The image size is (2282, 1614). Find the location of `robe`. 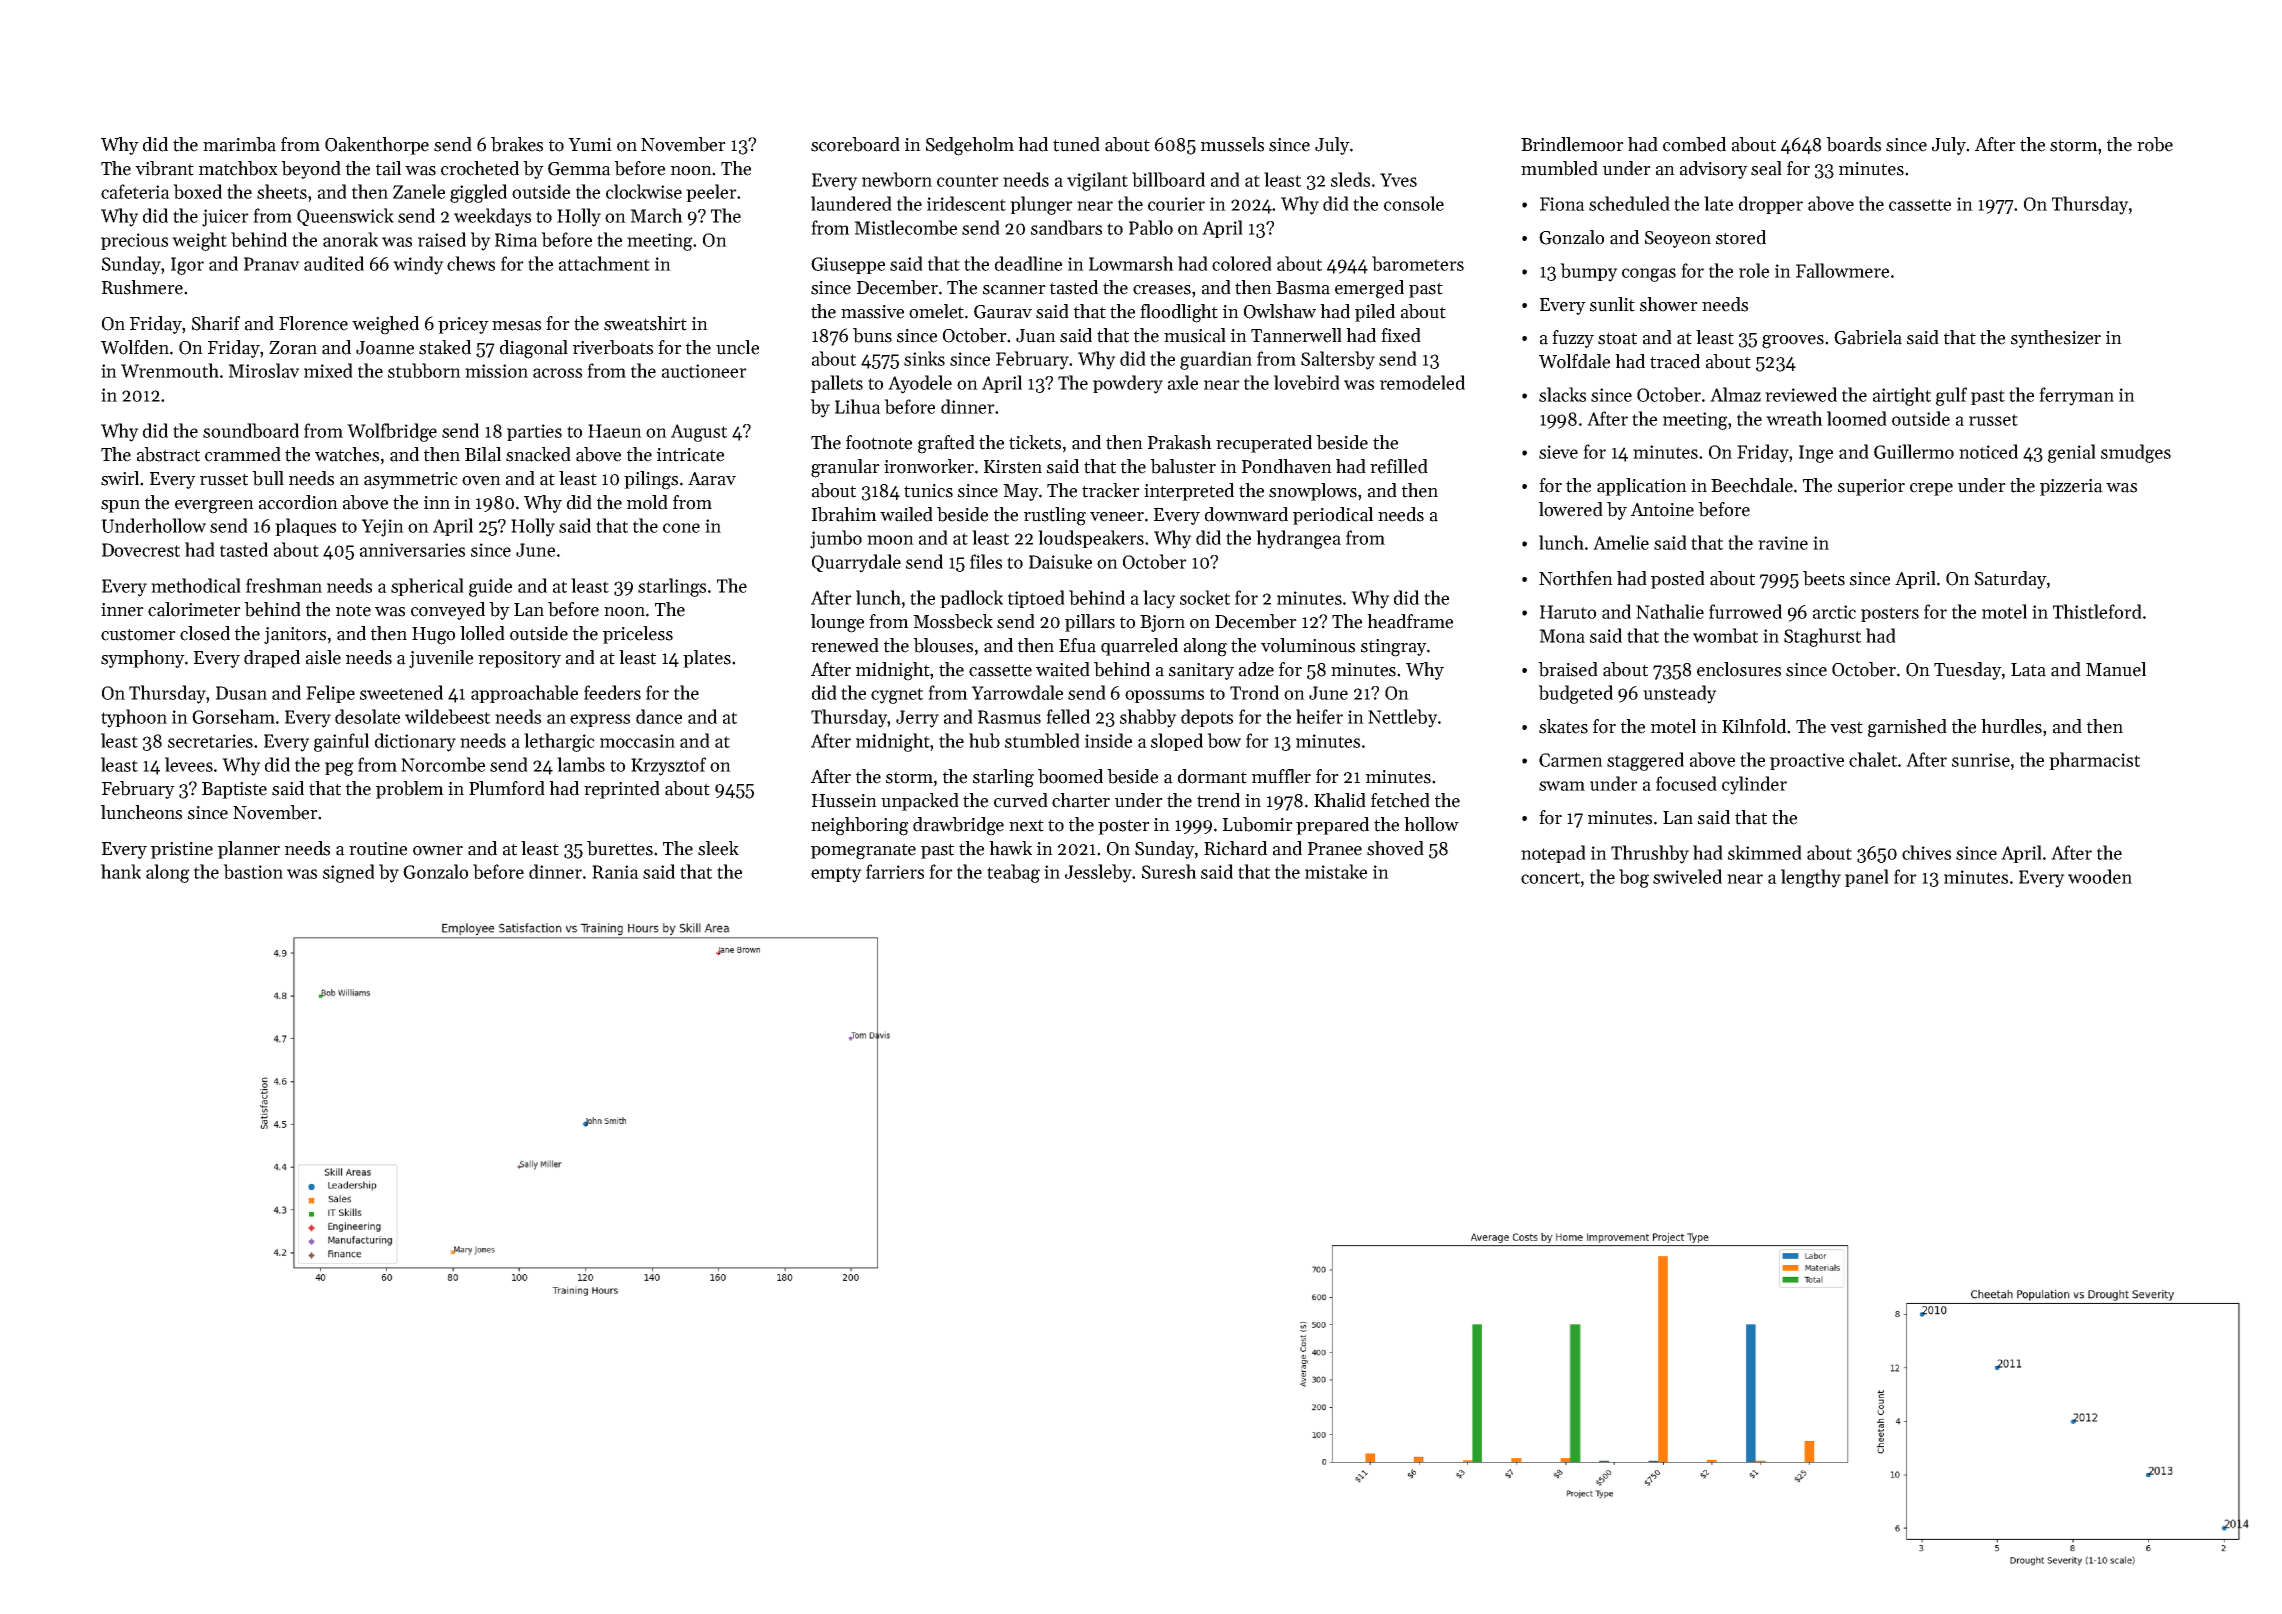

robe is located at coordinates (2155, 144).
